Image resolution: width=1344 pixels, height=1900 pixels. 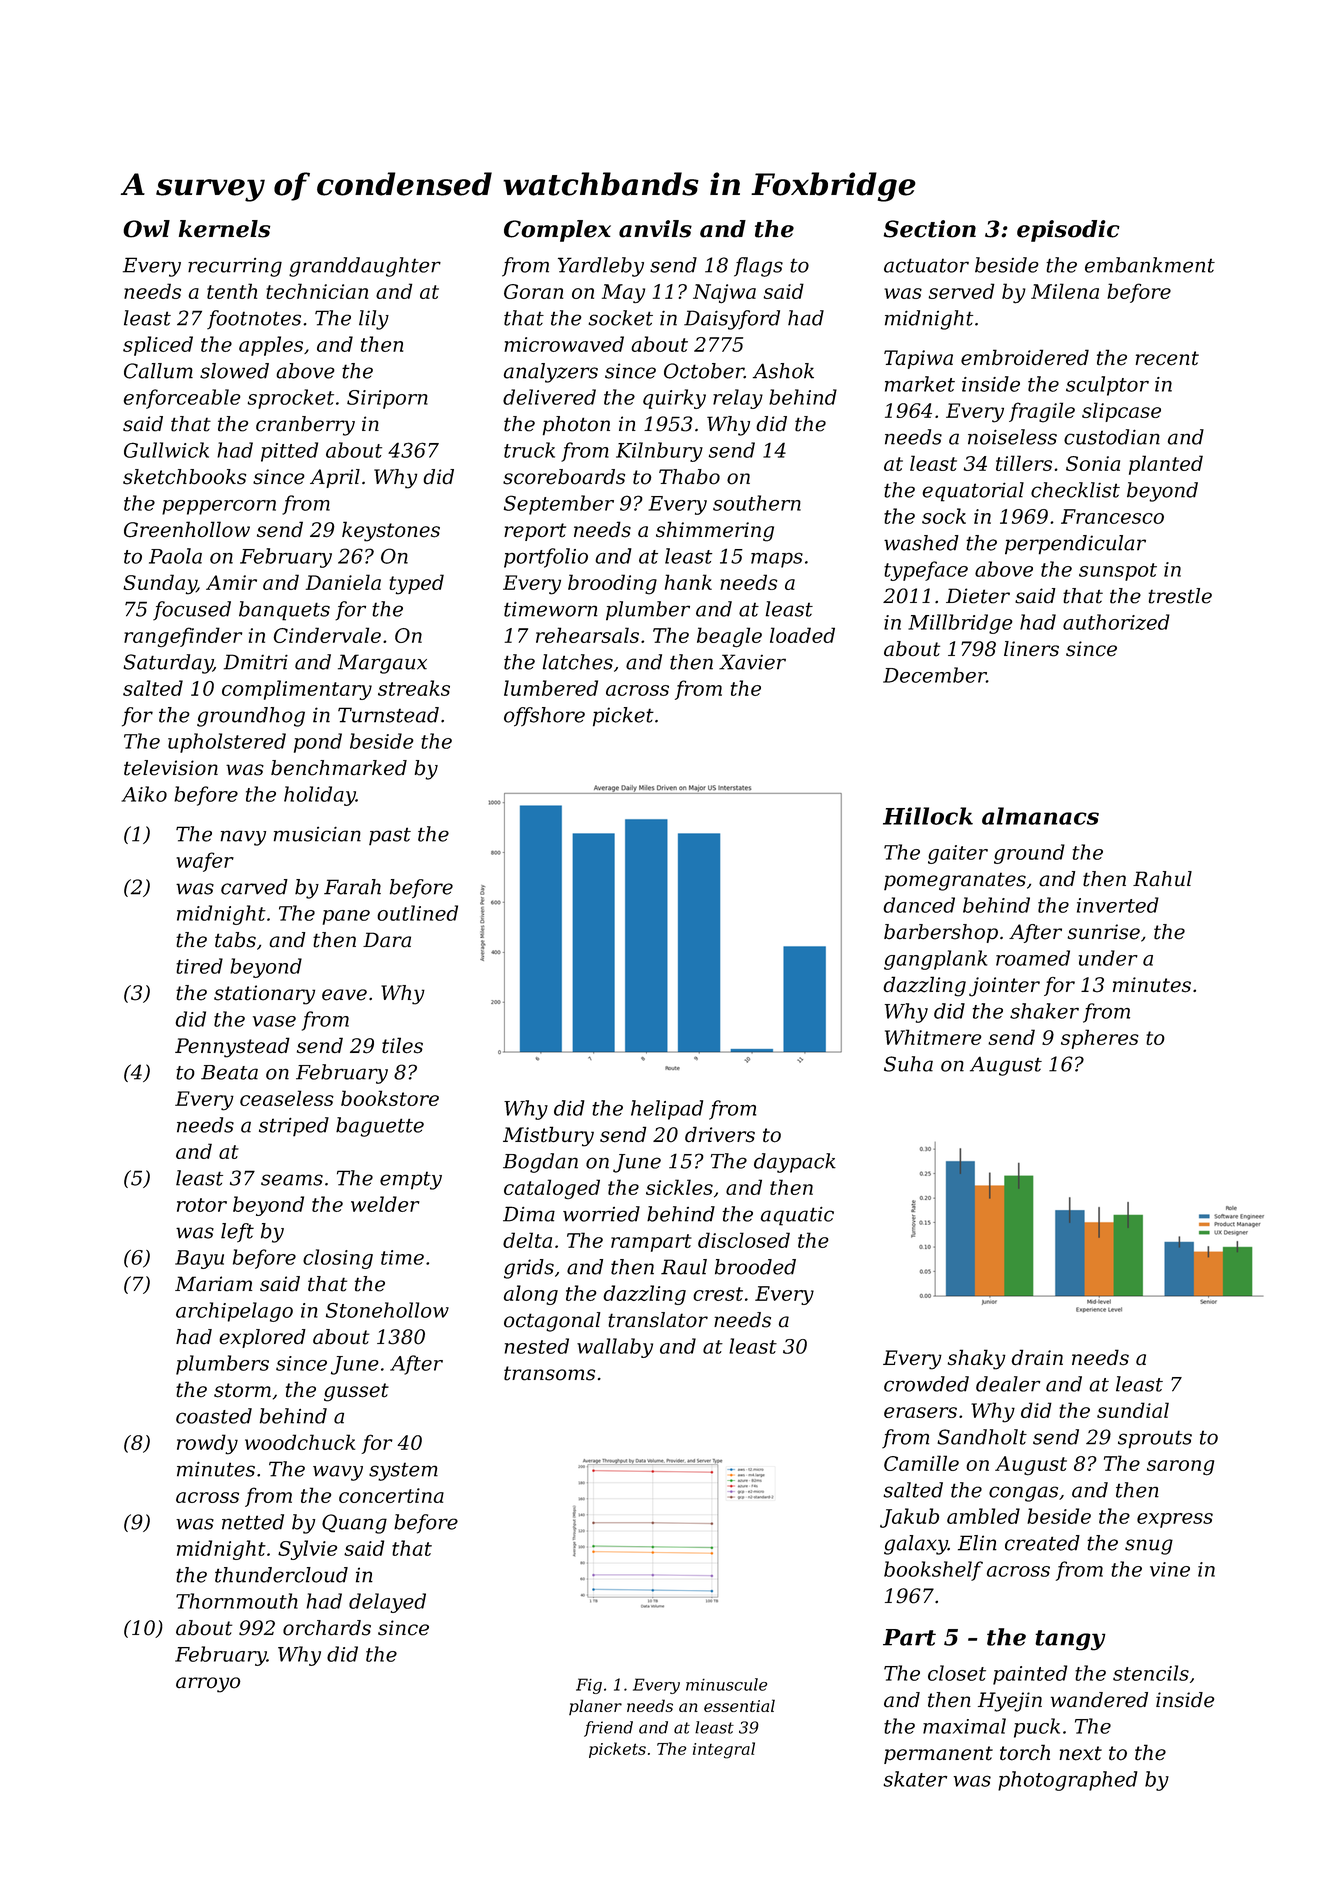 I want to click on drain, so click(x=1037, y=1357).
